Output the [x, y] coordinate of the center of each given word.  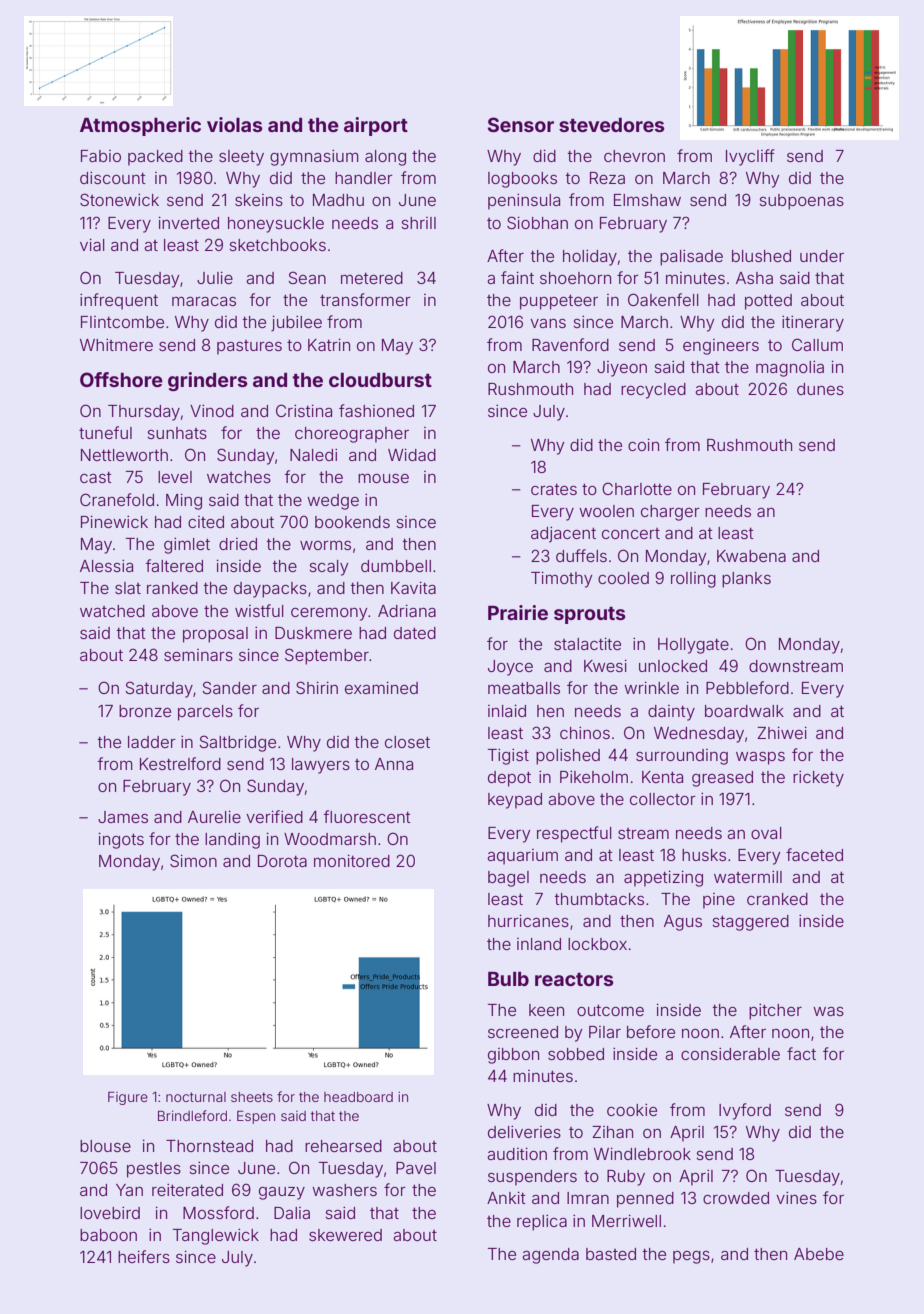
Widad [412, 455]
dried [238, 544]
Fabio [101, 156]
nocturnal [196, 1097]
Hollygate [693, 646]
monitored [352, 861]
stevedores [612, 125]
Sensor [521, 124]
